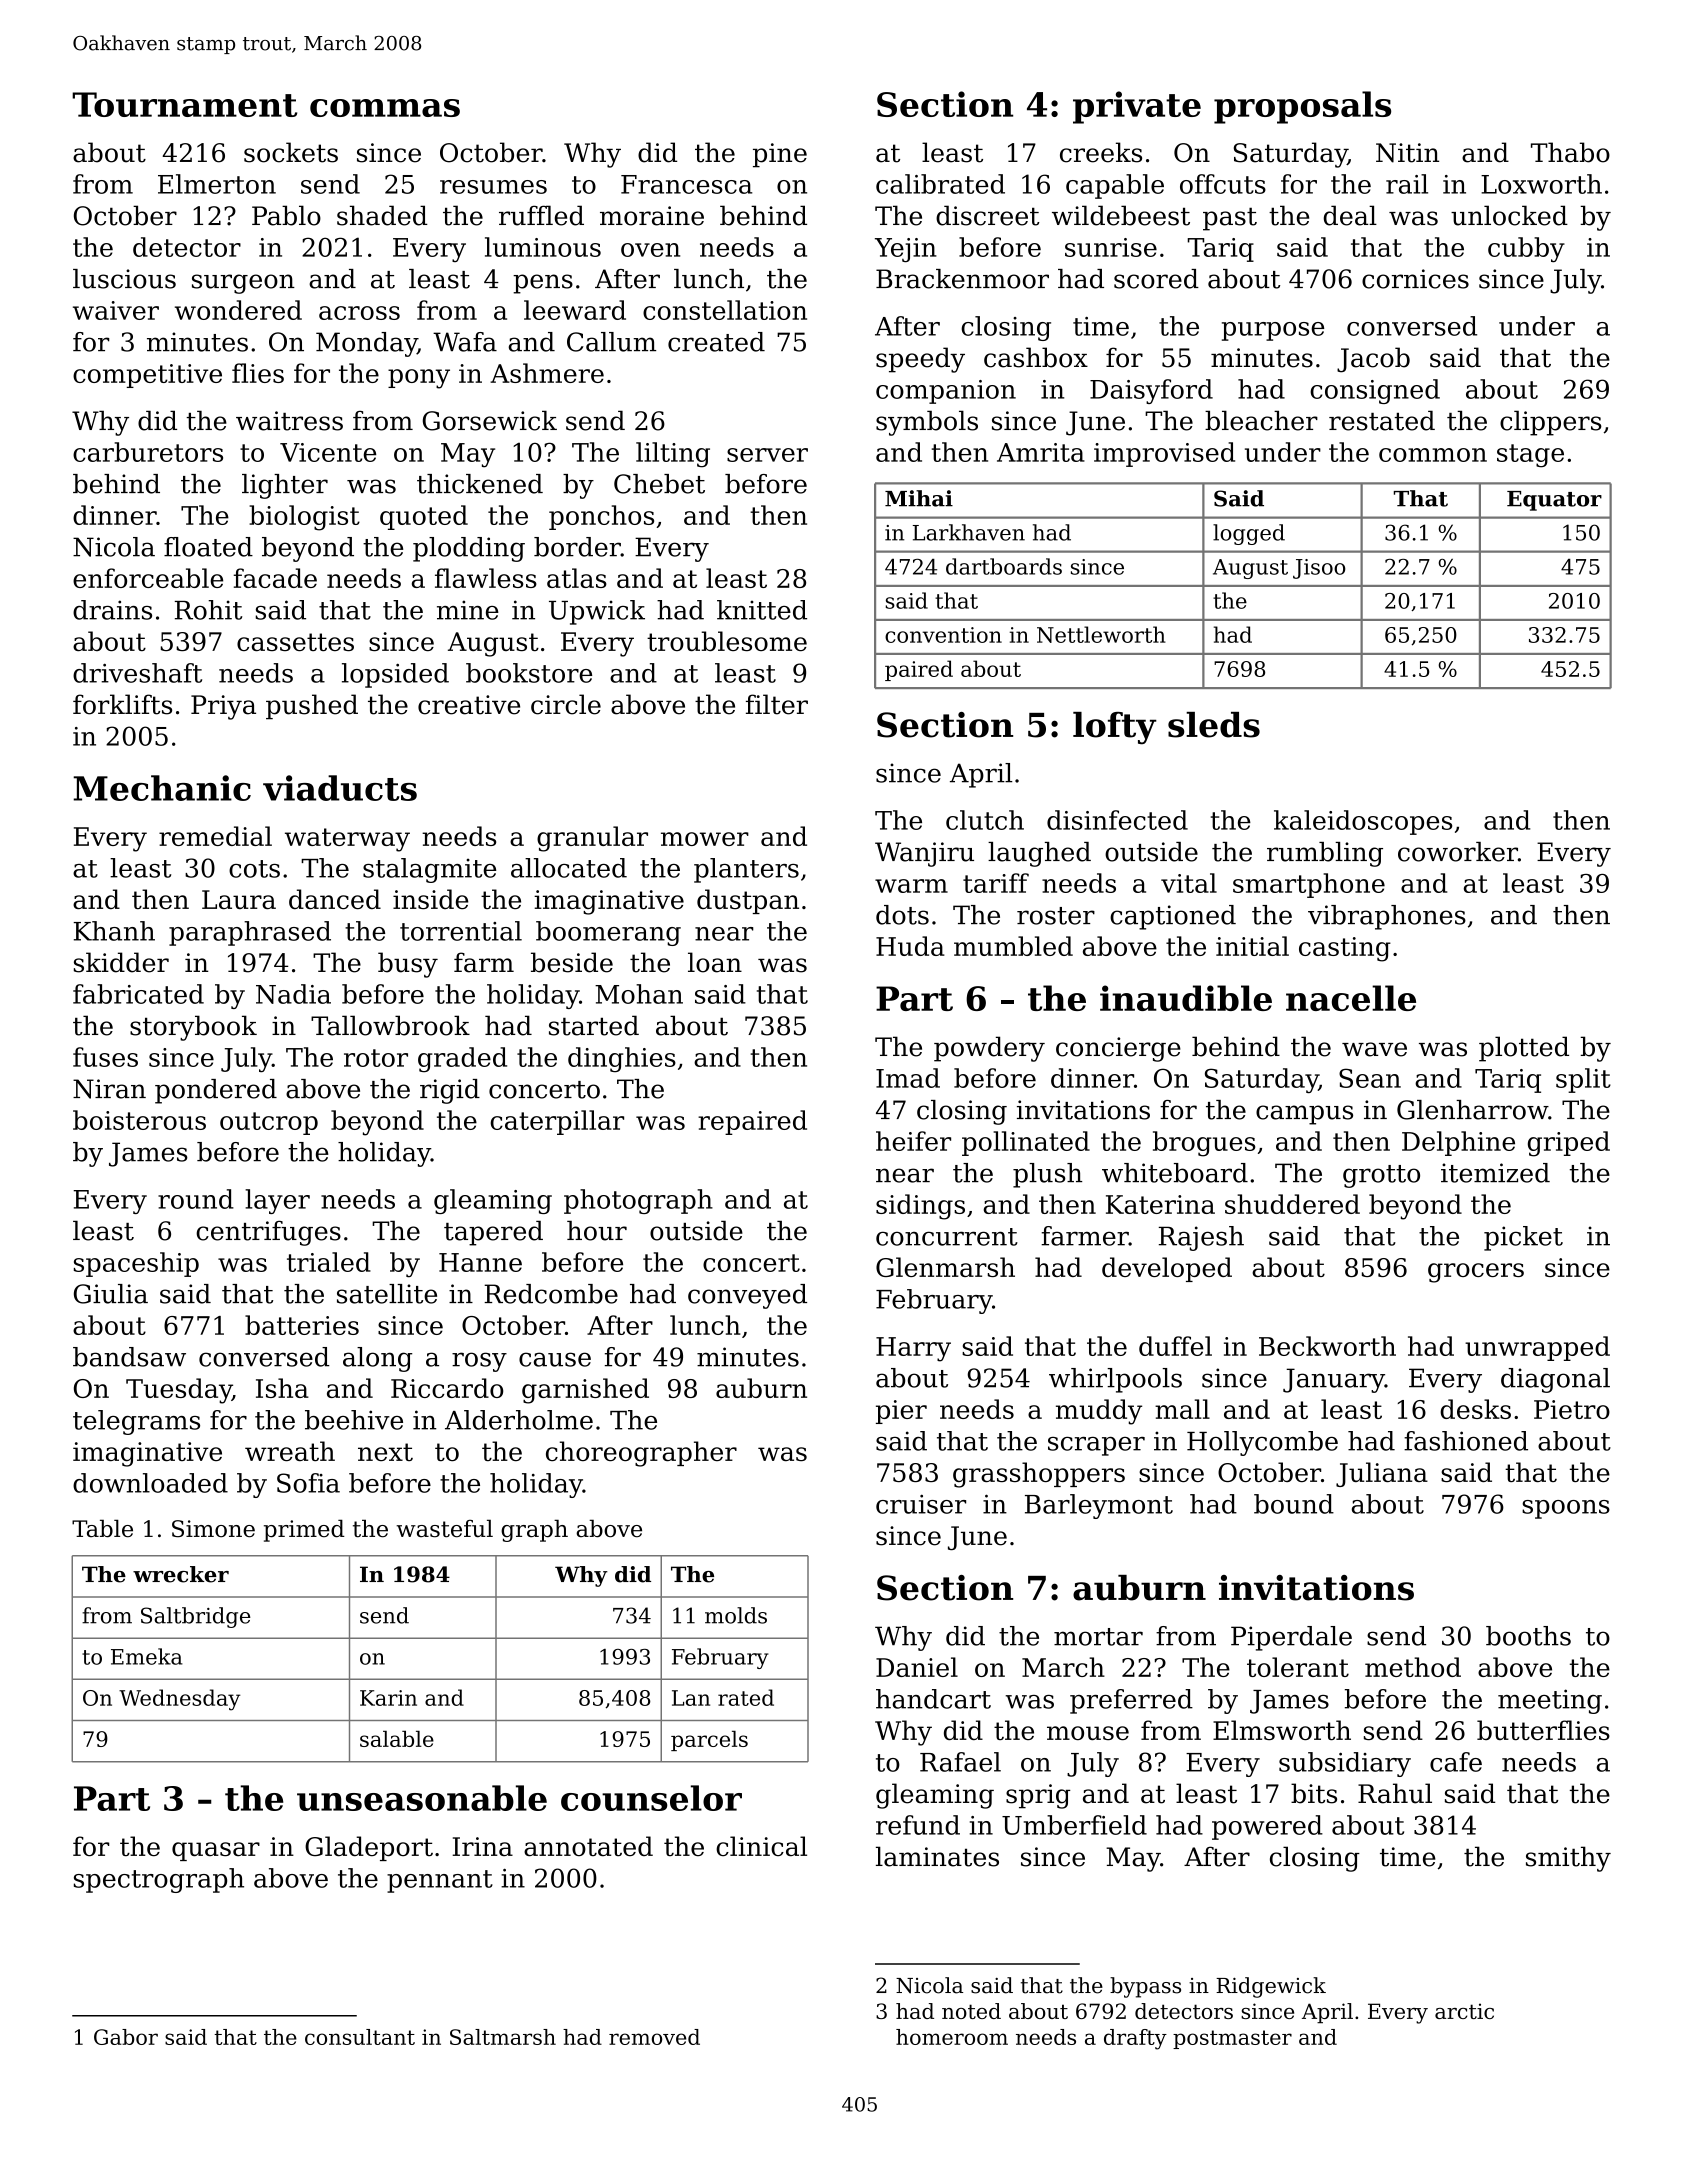  Describe the element at coordinates (762, 610) in the screenshot. I see `knitted` at that location.
